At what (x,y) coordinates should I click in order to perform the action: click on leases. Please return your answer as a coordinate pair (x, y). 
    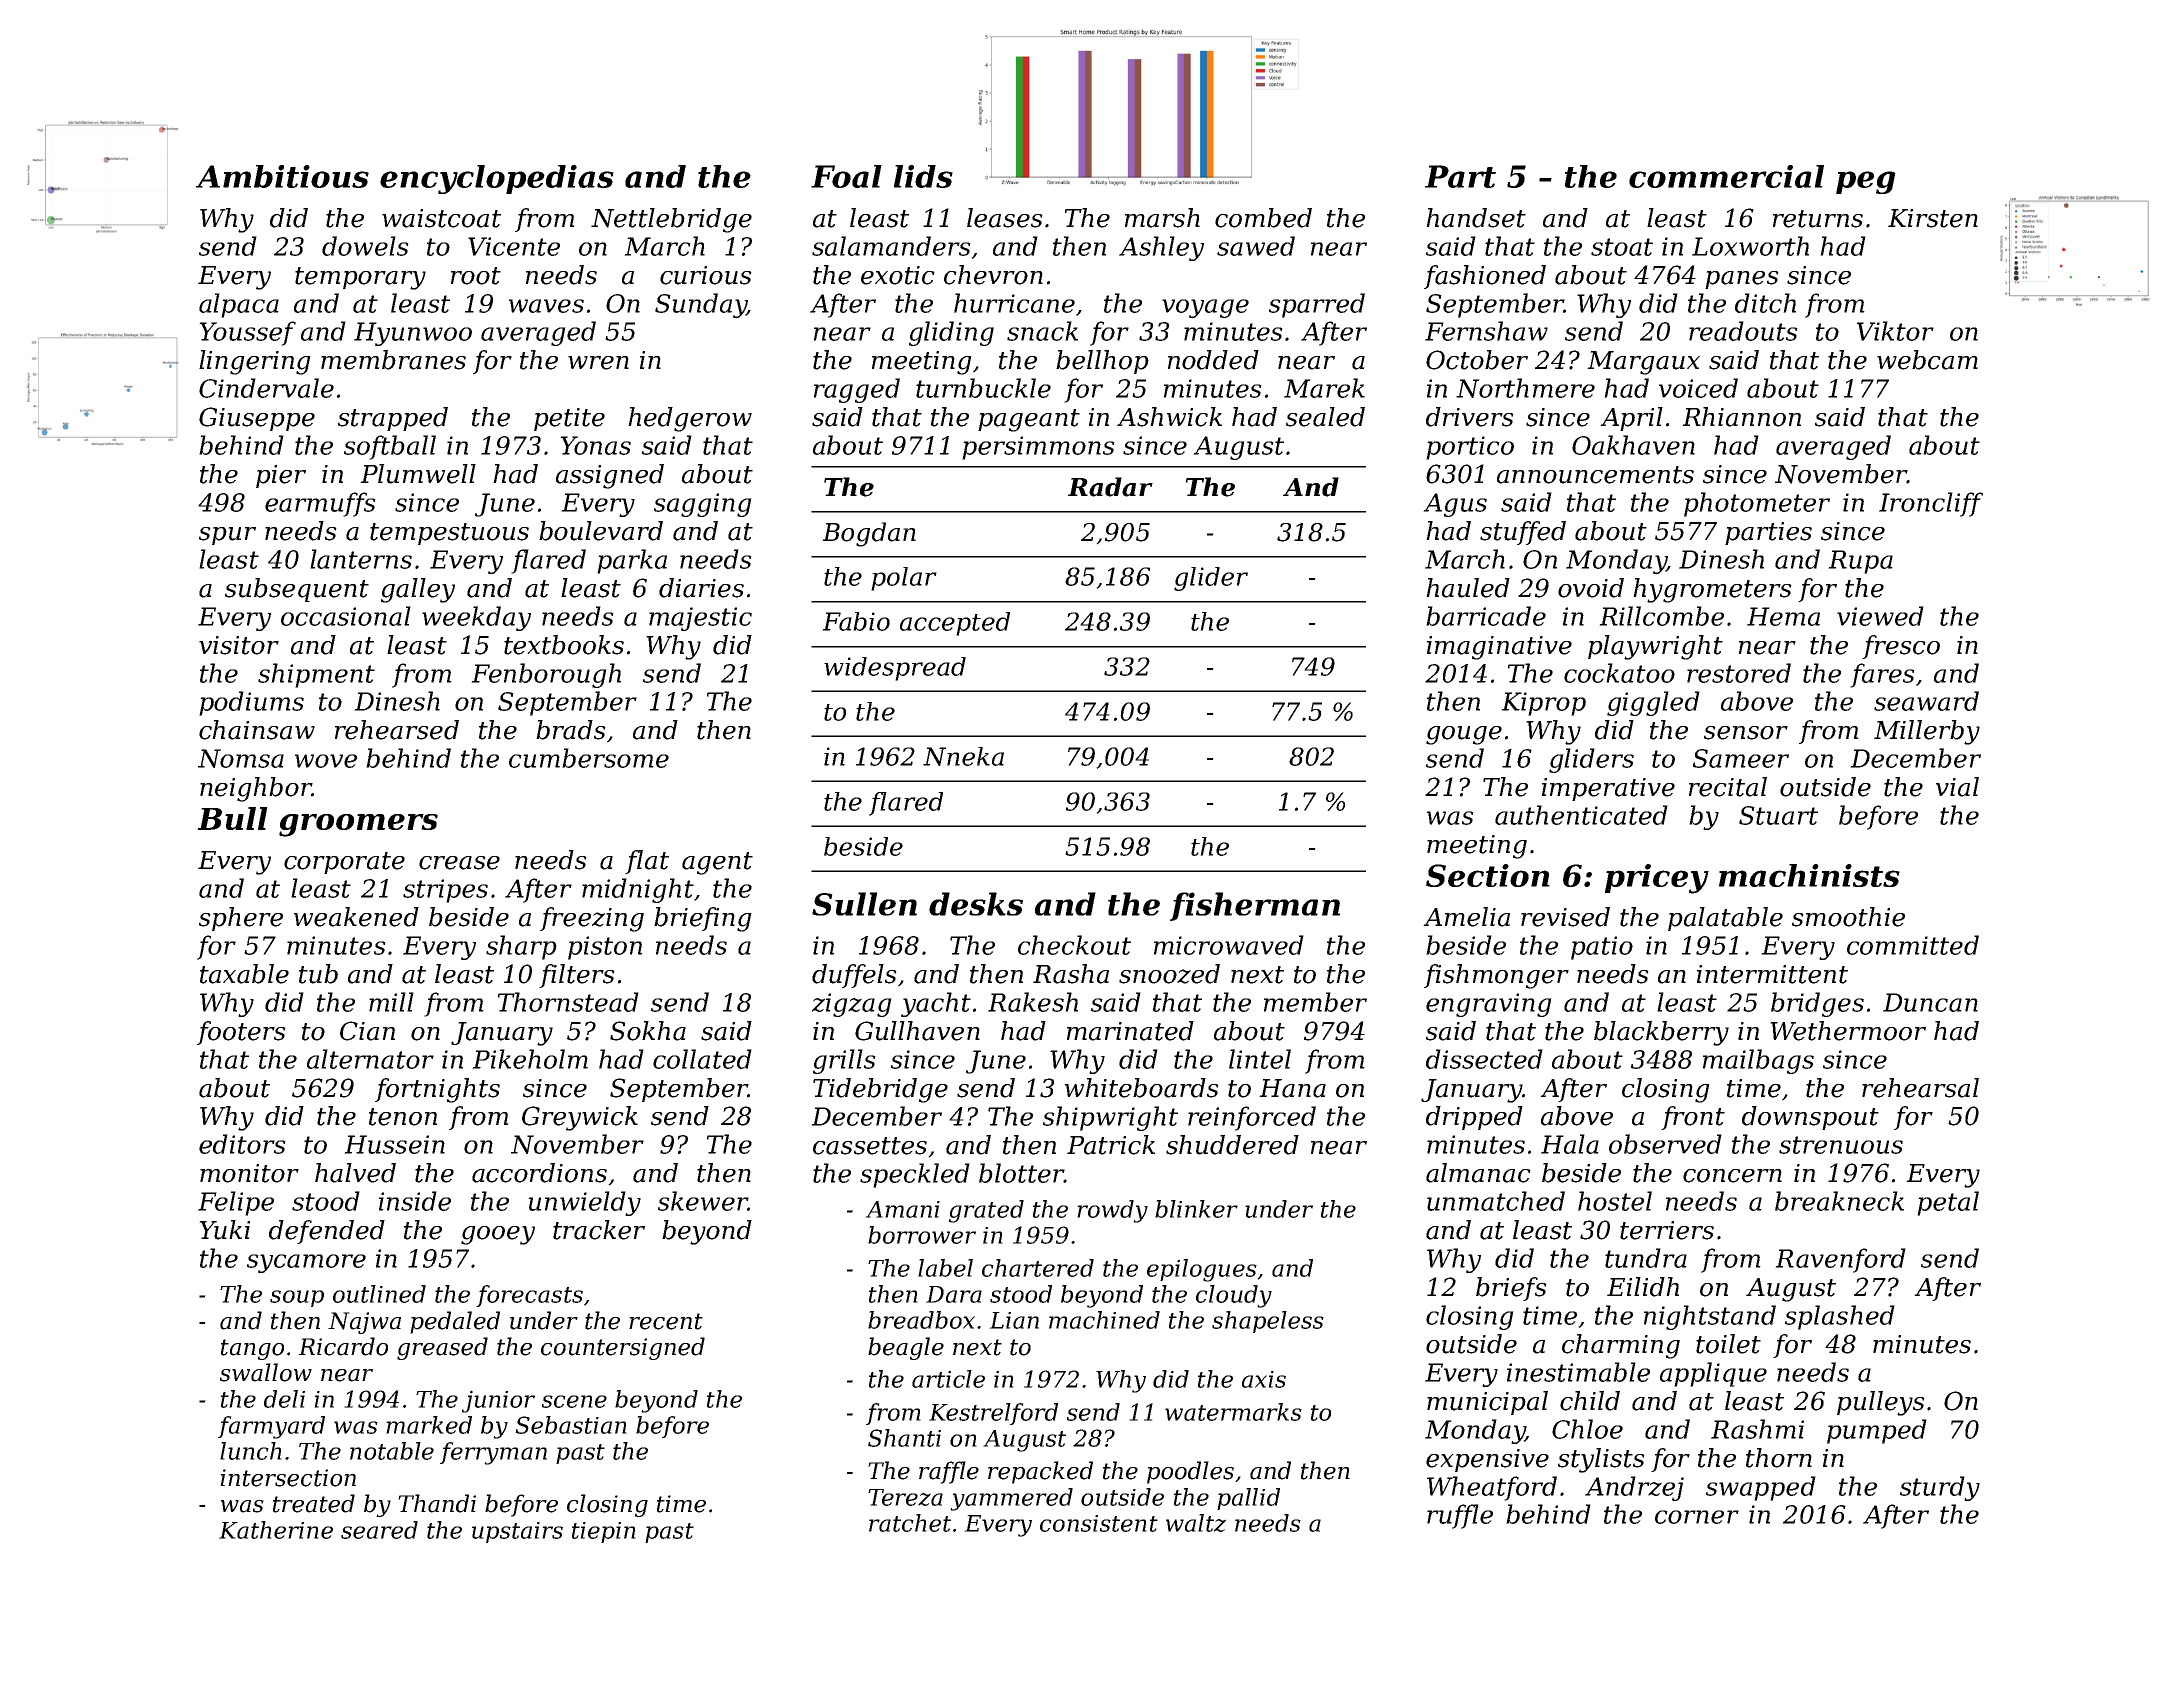
    Looking at the image, I should click on (1005, 218).
